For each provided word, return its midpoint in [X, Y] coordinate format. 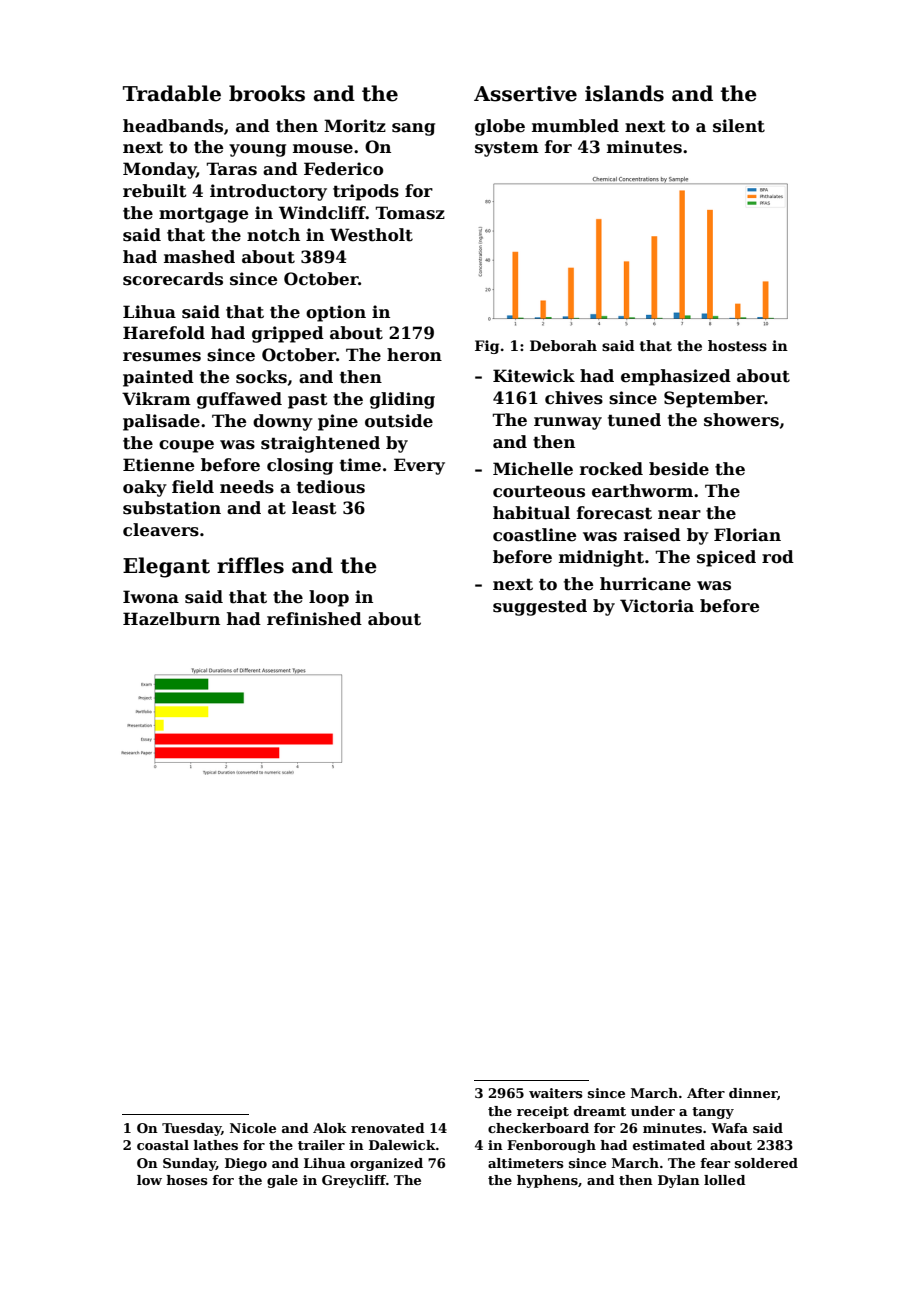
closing [300, 466]
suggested [540, 607]
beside [679, 469]
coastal [163, 1145]
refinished [314, 619]
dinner [753, 1093]
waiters [555, 1093]
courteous [539, 491]
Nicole [253, 1128]
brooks [267, 93]
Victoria [657, 606]
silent [739, 126]
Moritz [355, 126]
